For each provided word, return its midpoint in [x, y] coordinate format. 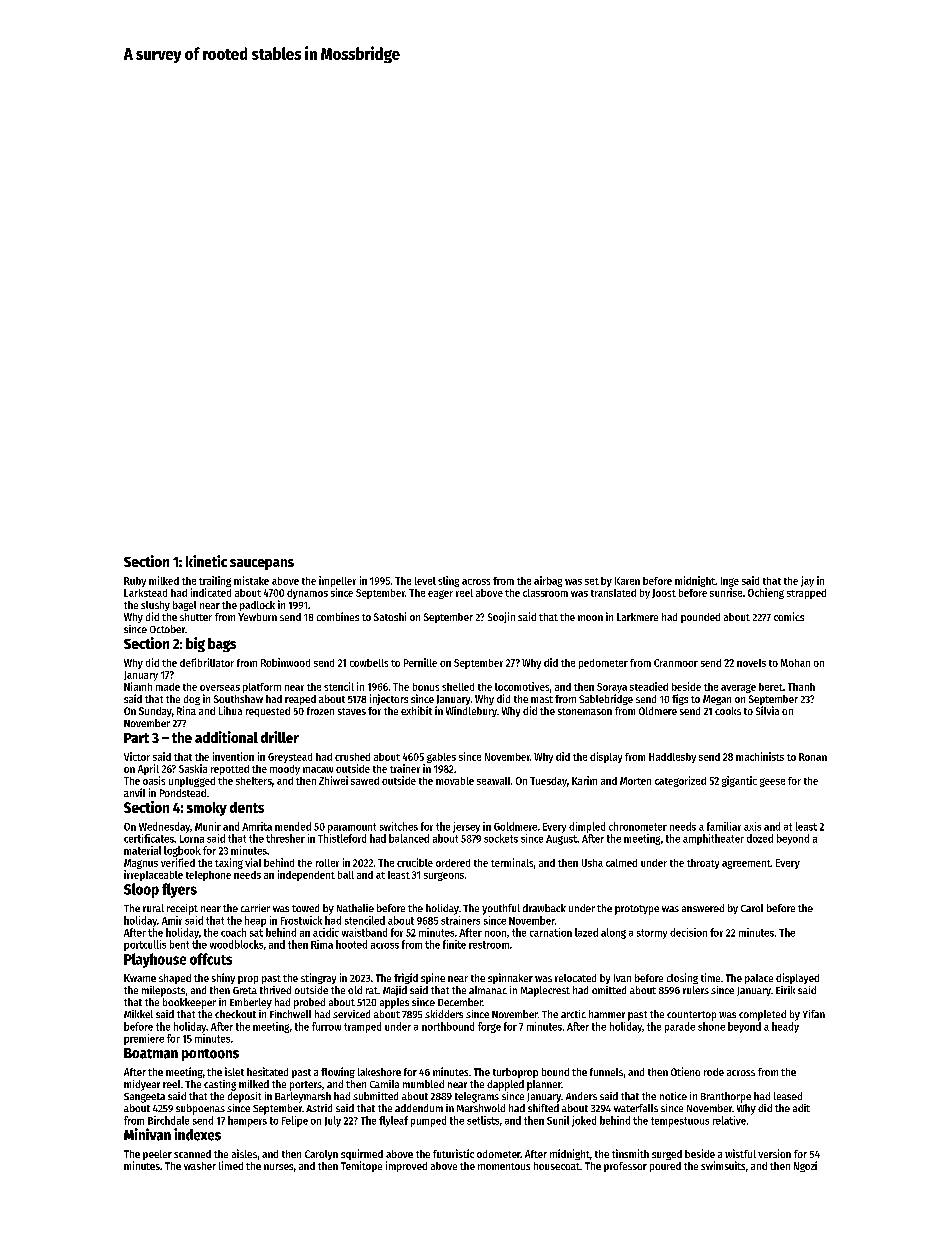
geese [772, 782]
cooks [728, 711]
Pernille [420, 662]
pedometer [603, 664]
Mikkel [138, 1014]
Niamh [138, 686]
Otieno [685, 1071]
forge [489, 1027]
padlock [257, 606]
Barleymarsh [303, 1097]
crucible [415, 862]
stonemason [585, 711]
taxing [229, 863]
